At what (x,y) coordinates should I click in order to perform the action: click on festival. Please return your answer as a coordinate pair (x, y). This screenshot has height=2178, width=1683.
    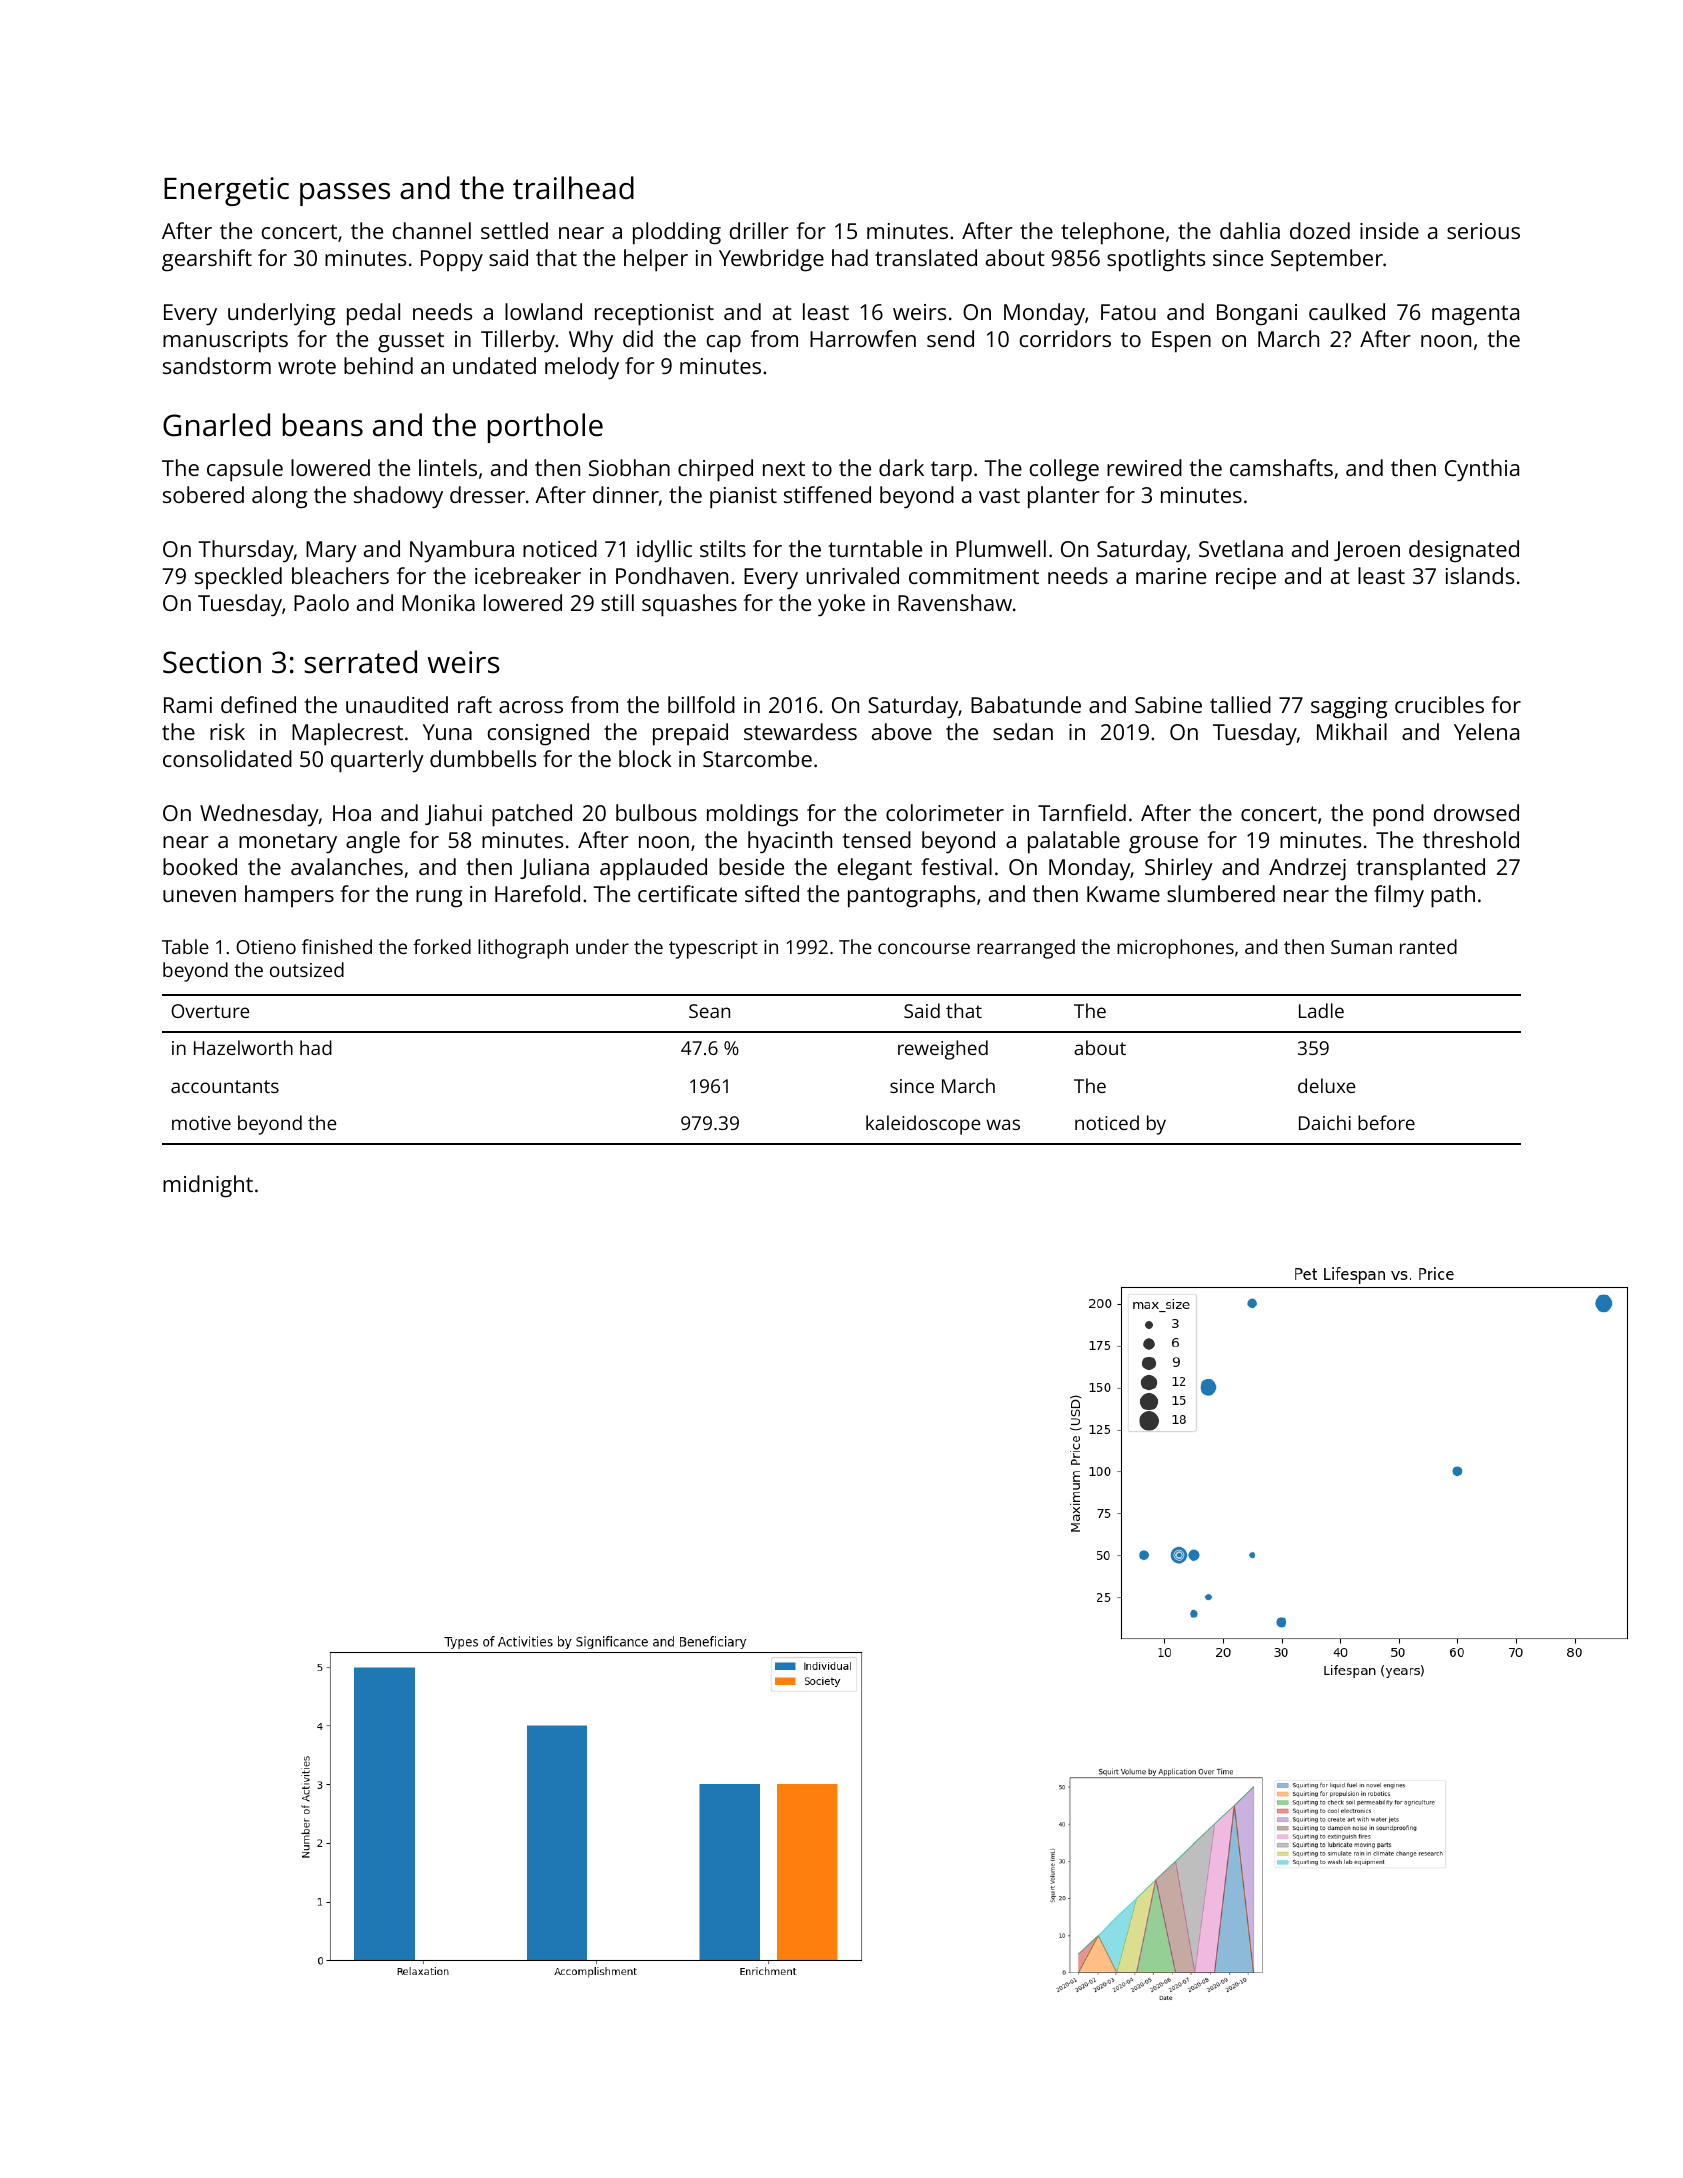
    Looking at the image, I should click on (956, 866).
